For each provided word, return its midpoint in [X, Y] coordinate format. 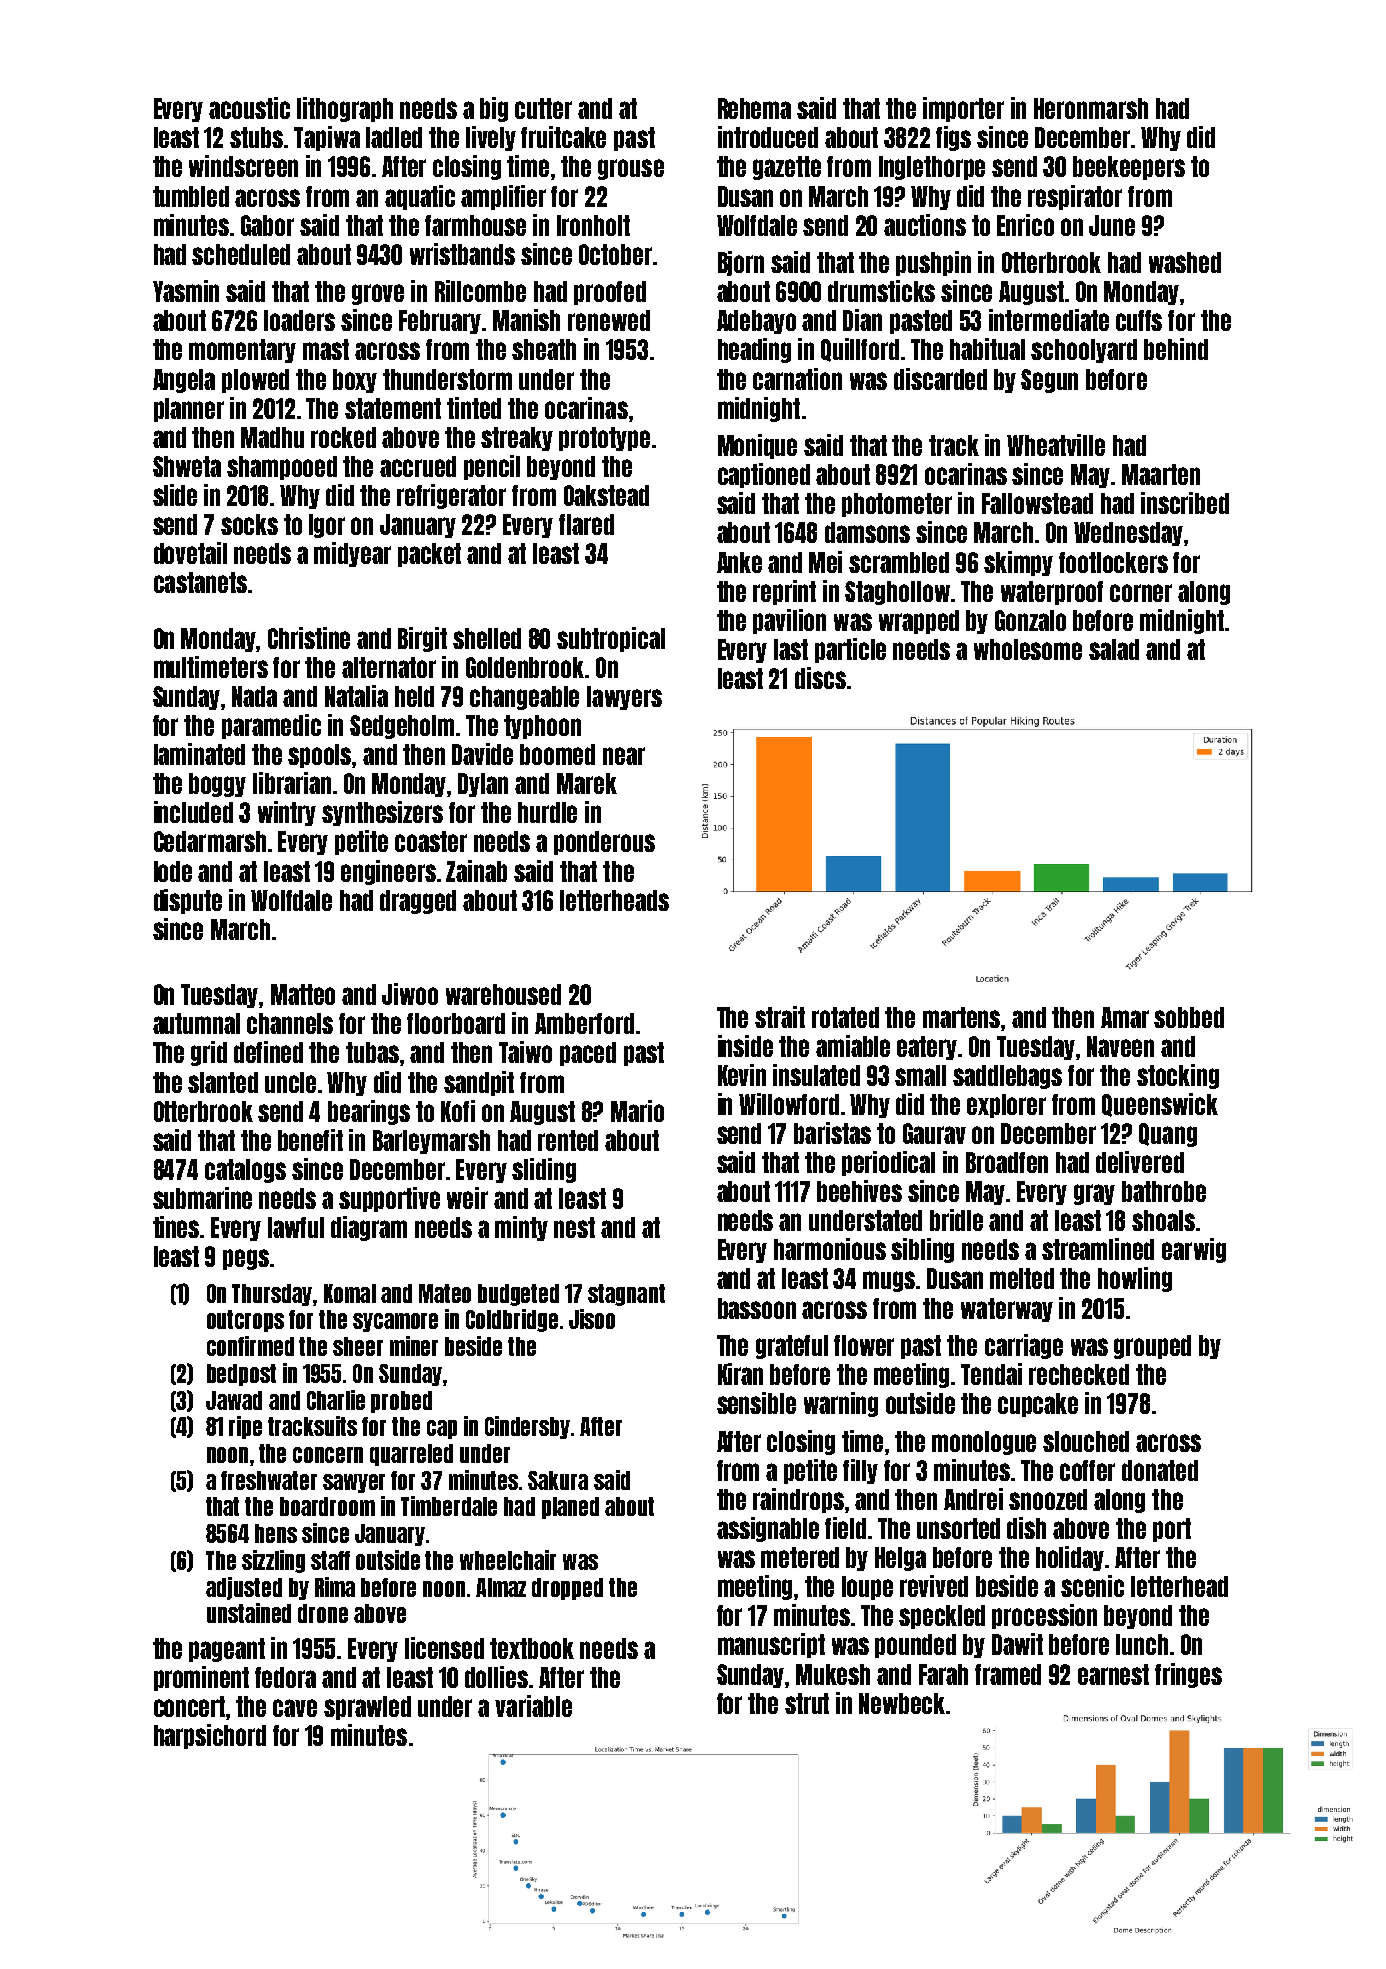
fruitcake [563, 137]
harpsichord [210, 1736]
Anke [739, 562]
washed [1185, 262]
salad [1114, 649]
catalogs [245, 1171]
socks [249, 524]
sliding [544, 1170]
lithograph [345, 109]
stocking [1178, 1076]
